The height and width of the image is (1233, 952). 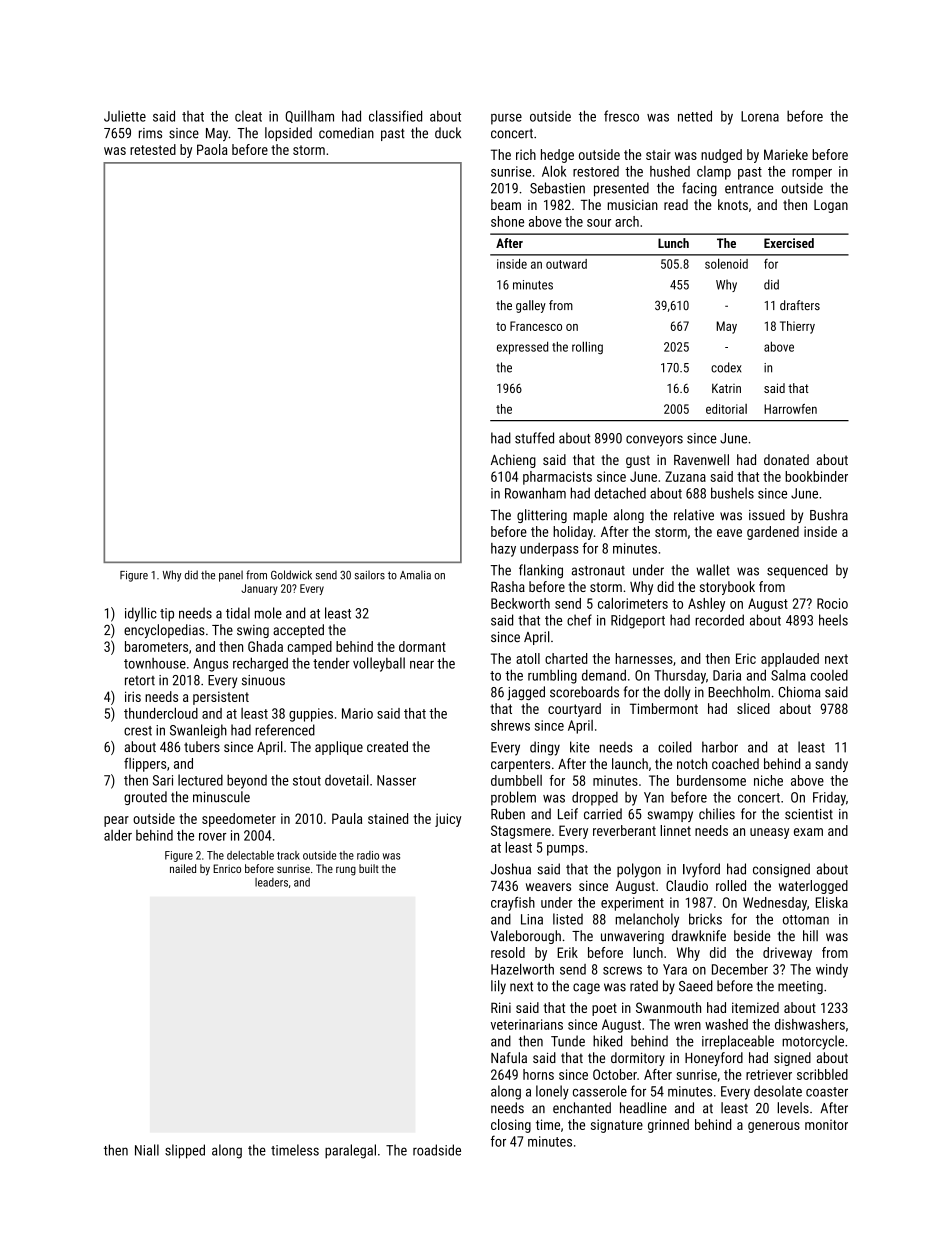 I want to click on Thierry, so click(x=797, y=327).
